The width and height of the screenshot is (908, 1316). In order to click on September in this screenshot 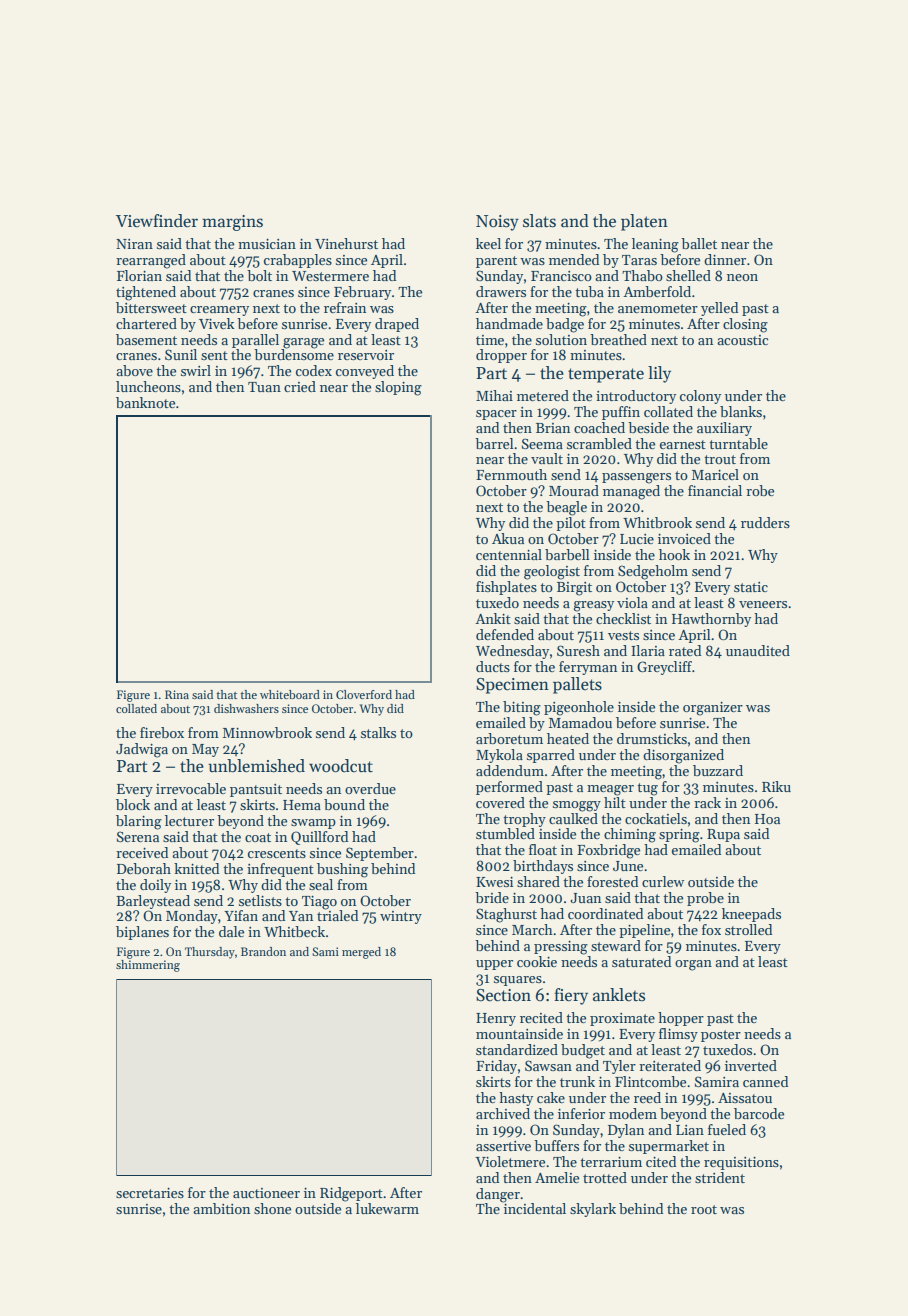, I will do `click(380, 854)`.
